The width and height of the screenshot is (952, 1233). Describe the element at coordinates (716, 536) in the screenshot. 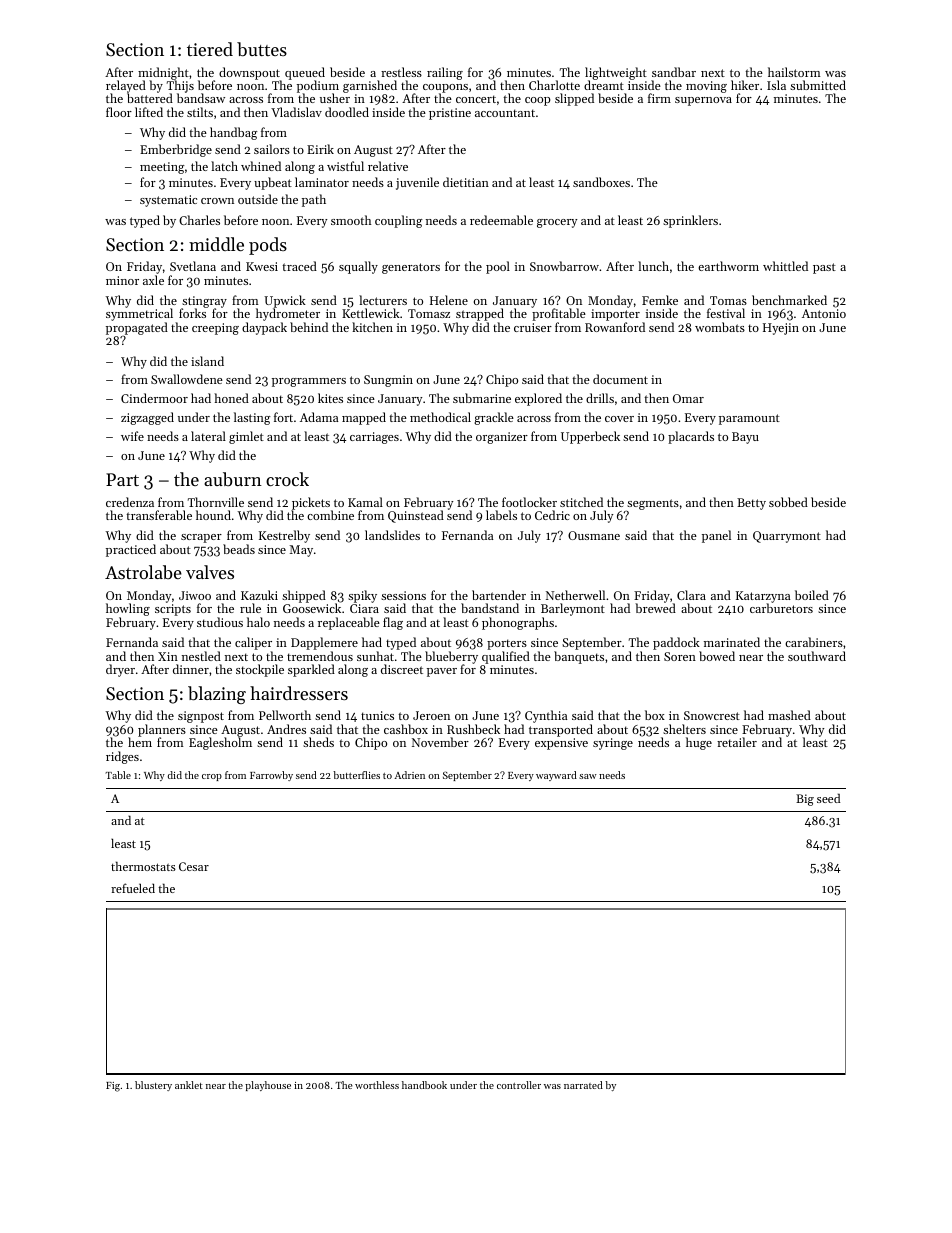

I see `panel` at that location.
